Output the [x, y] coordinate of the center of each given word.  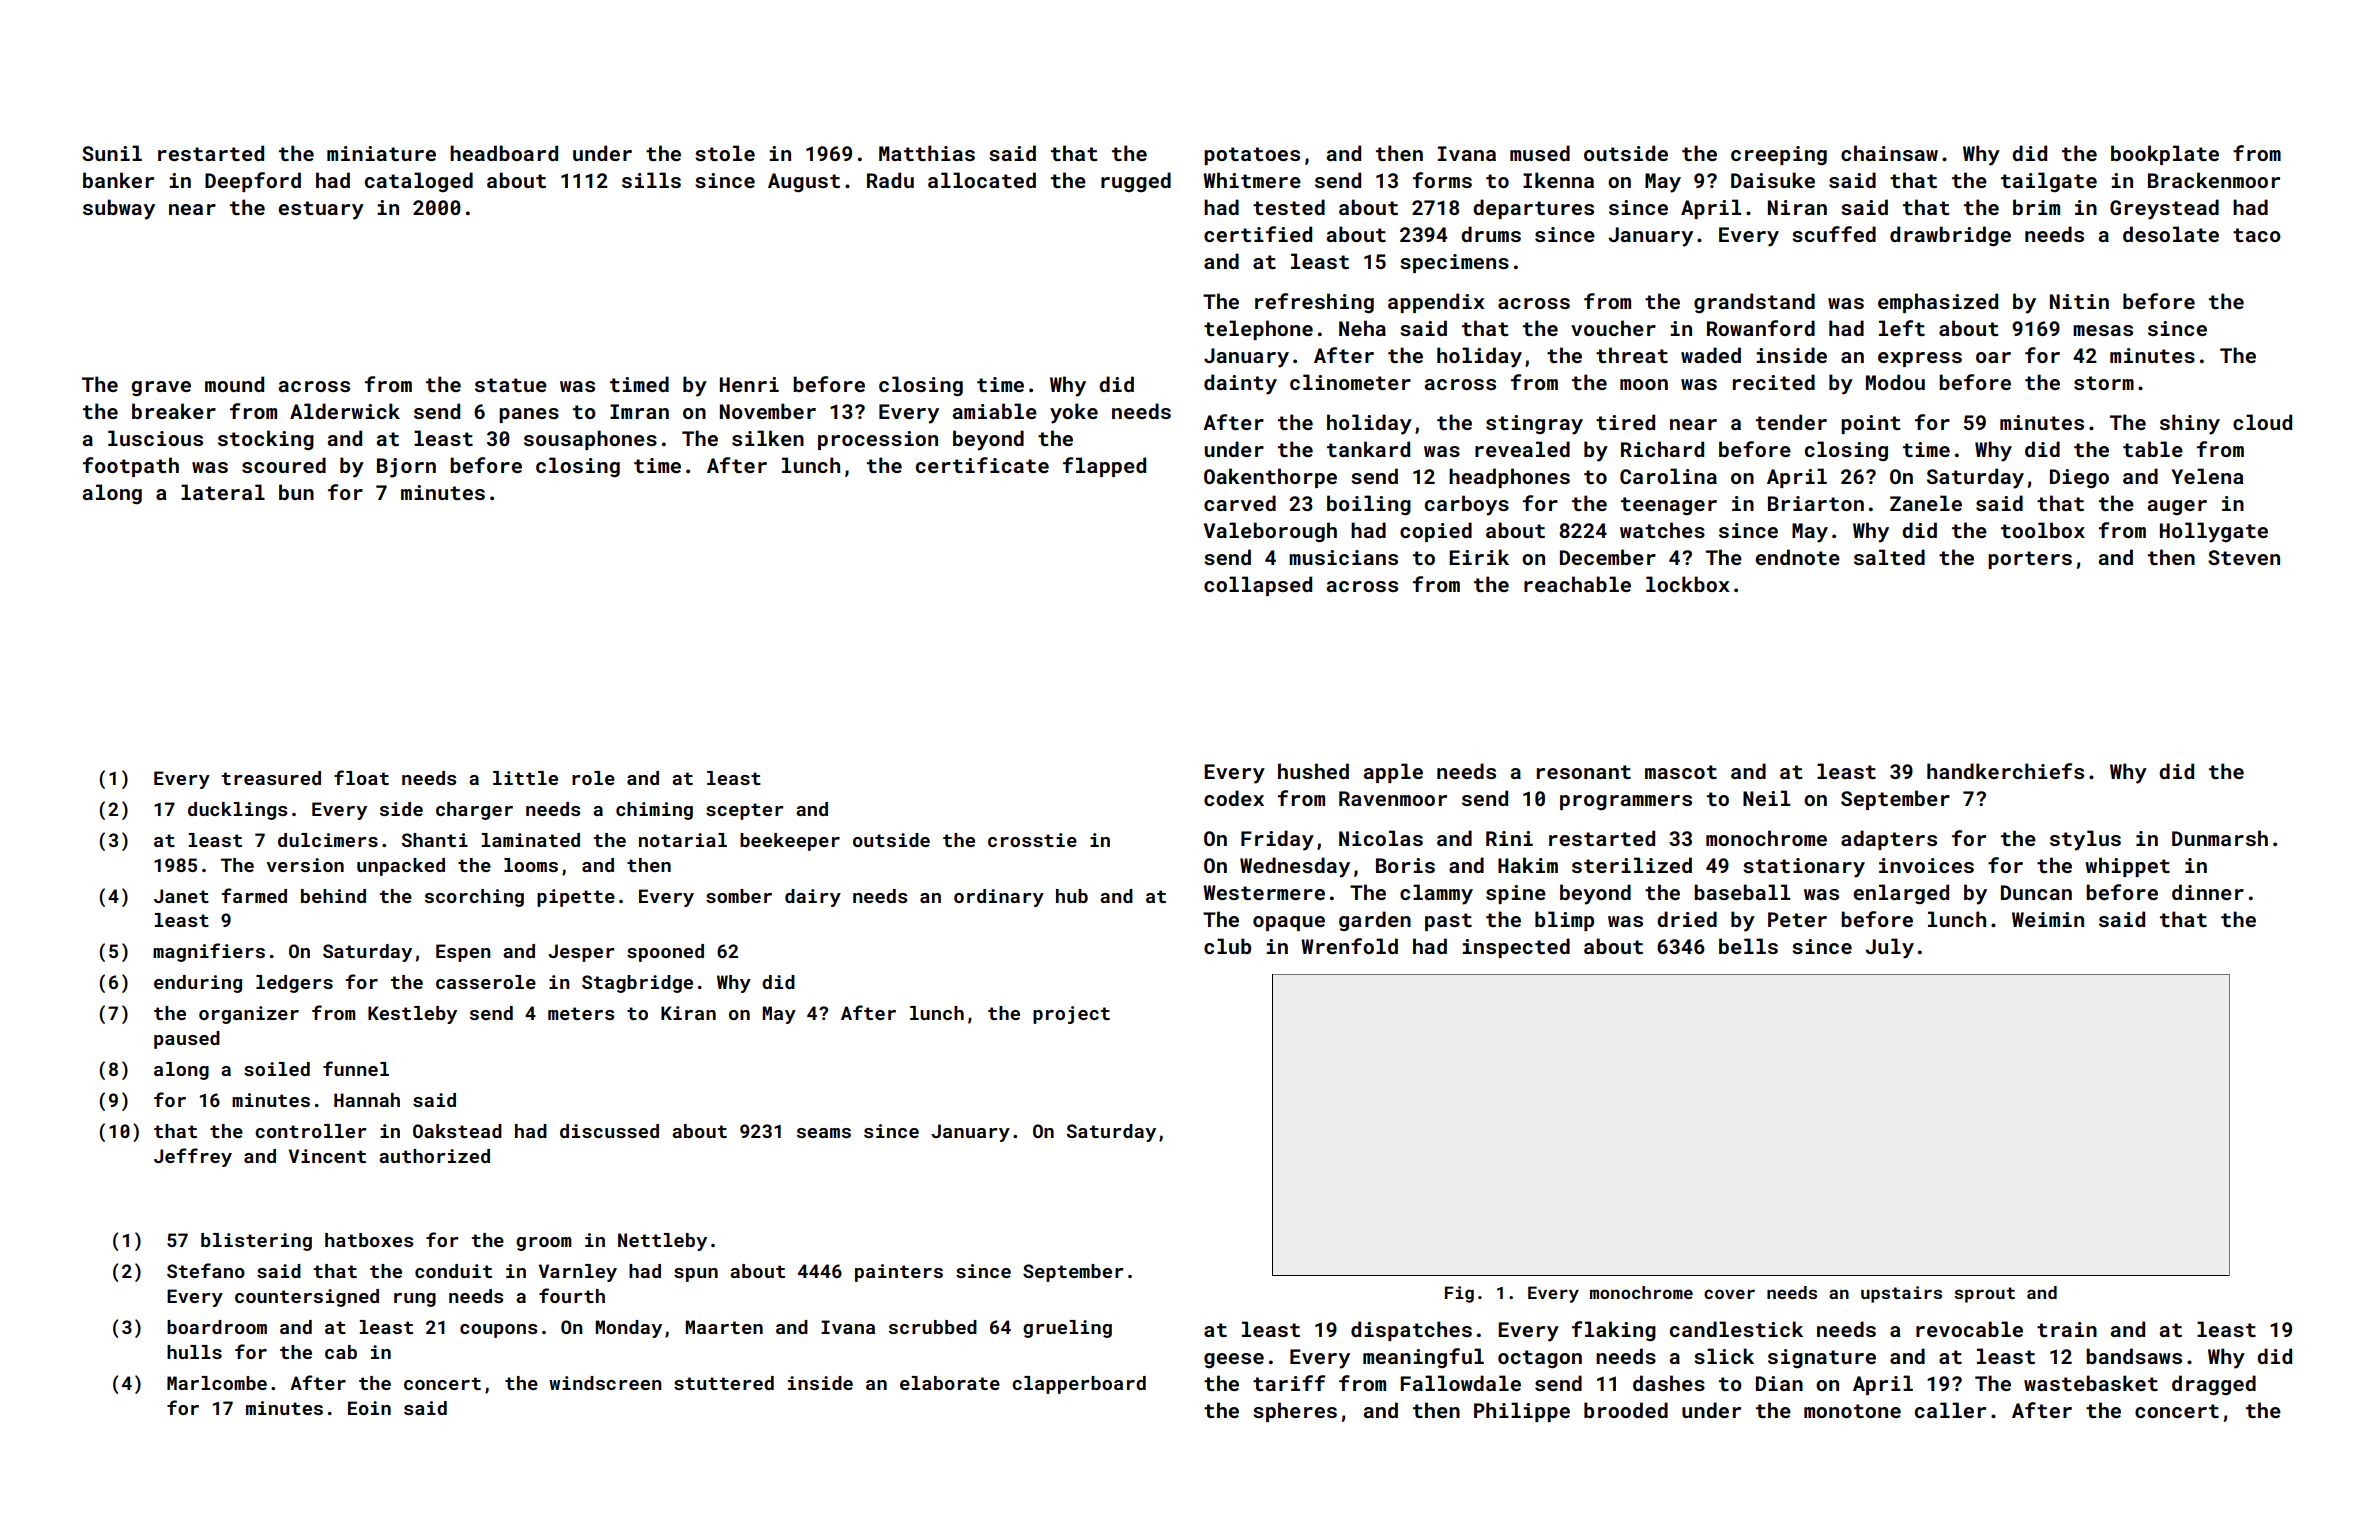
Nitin [2079, 301]
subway [119, 209]
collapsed [1258, 586]
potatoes [1252, 156]
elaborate [950, 1383]
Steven [2244, 557]
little [525, 778]
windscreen [605, 1383]
